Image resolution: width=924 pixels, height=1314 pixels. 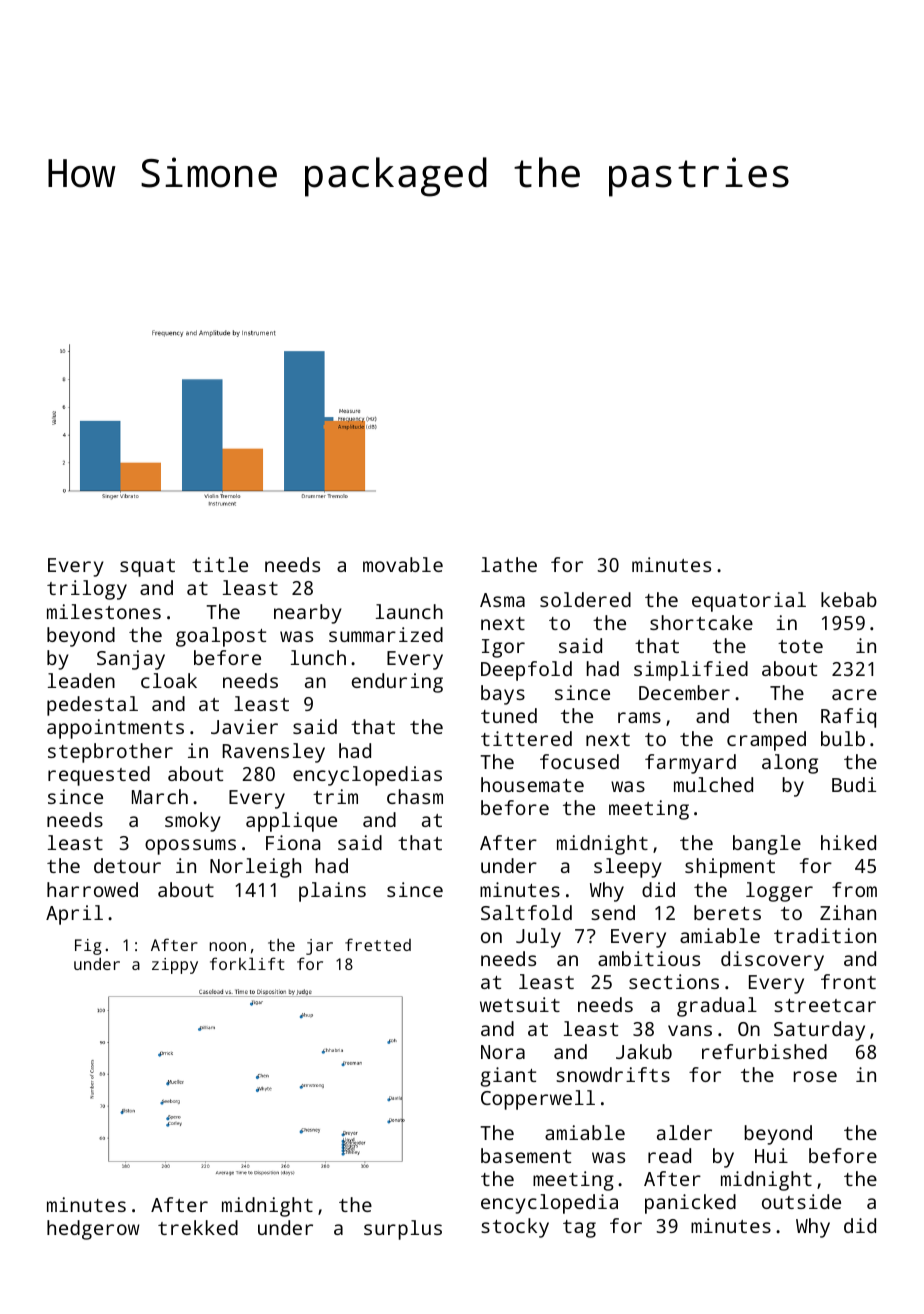 What do you see at coordinates (403, 1230) in the screenshot?
I see `surplus` at bounding box center [403, 1230].
